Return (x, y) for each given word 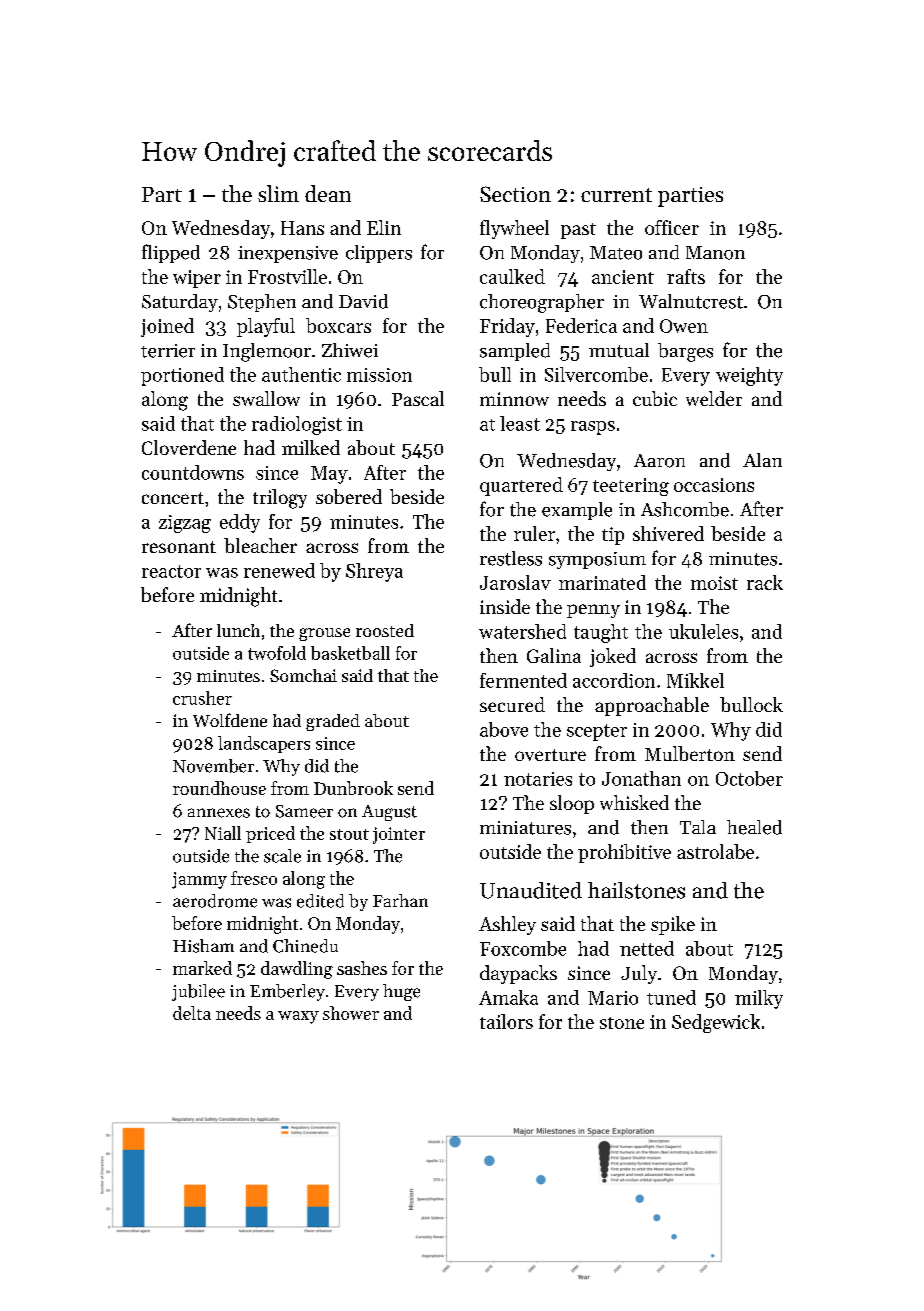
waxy (298, 1017)
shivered (668, 533)
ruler (534, 533)
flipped (171, 253)
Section (515, 194)
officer (672, 227)
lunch (238, 630)
